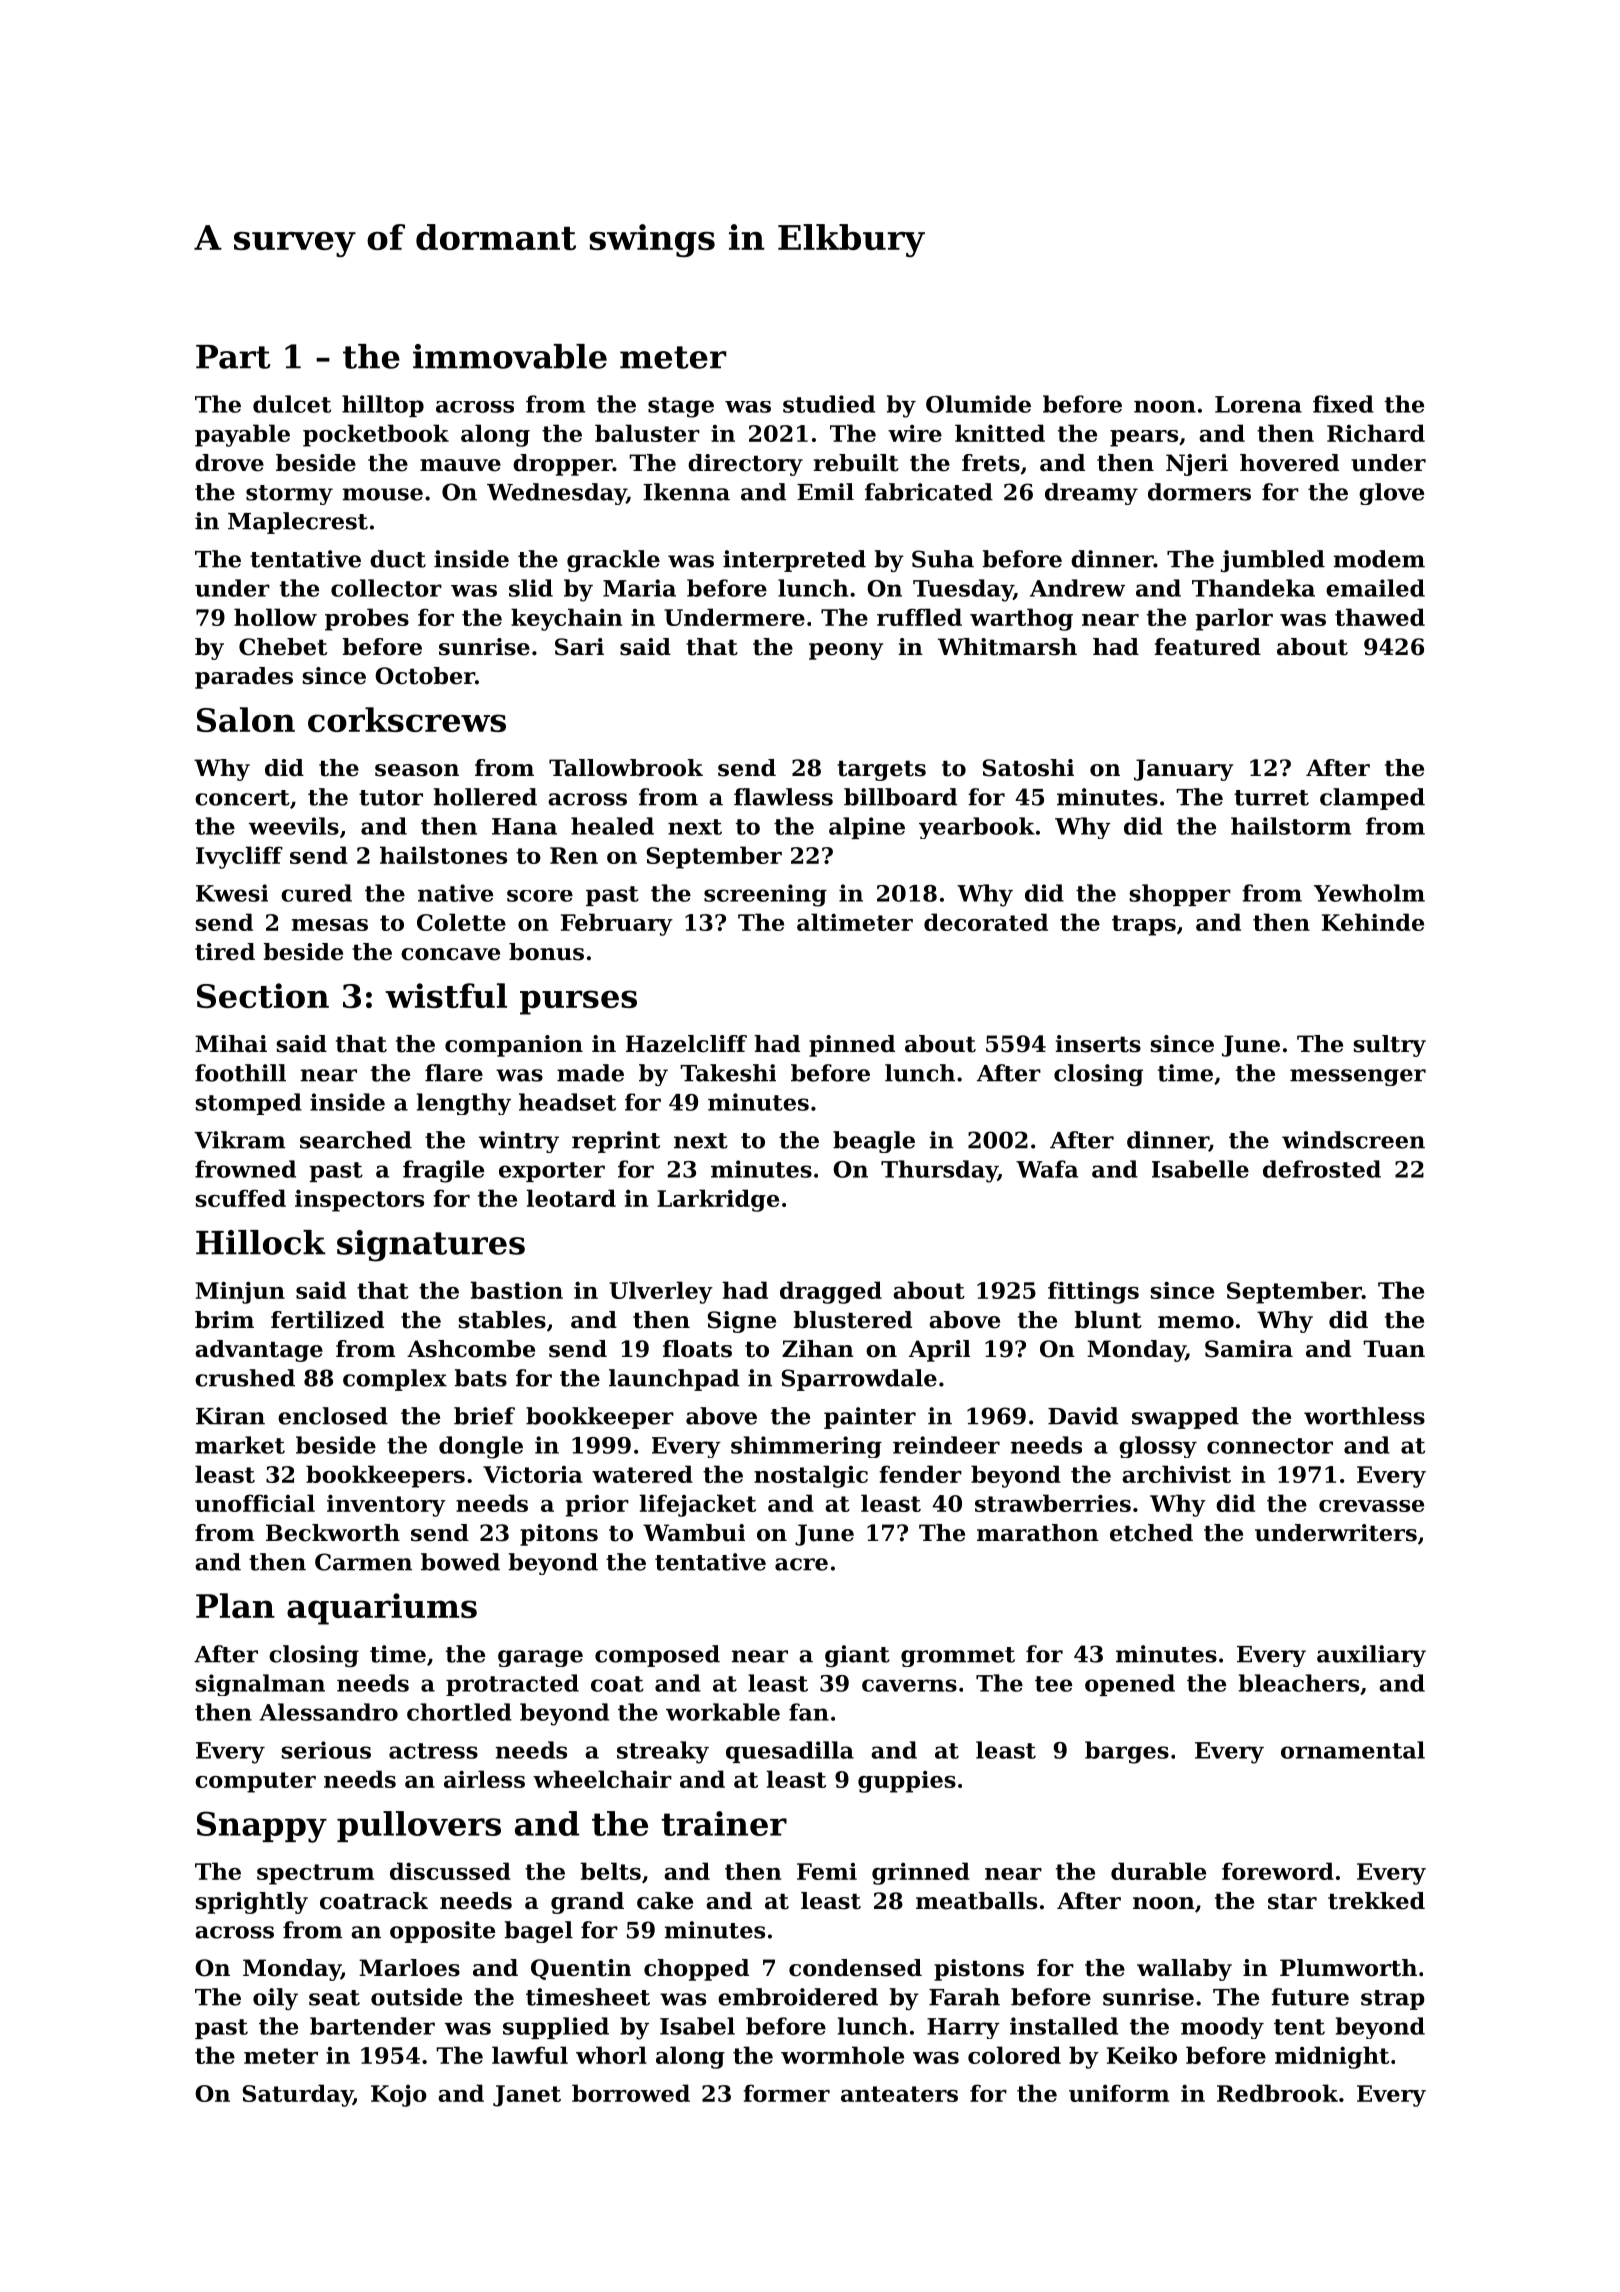  I want to click on Lorena, so click(1258, 404).
